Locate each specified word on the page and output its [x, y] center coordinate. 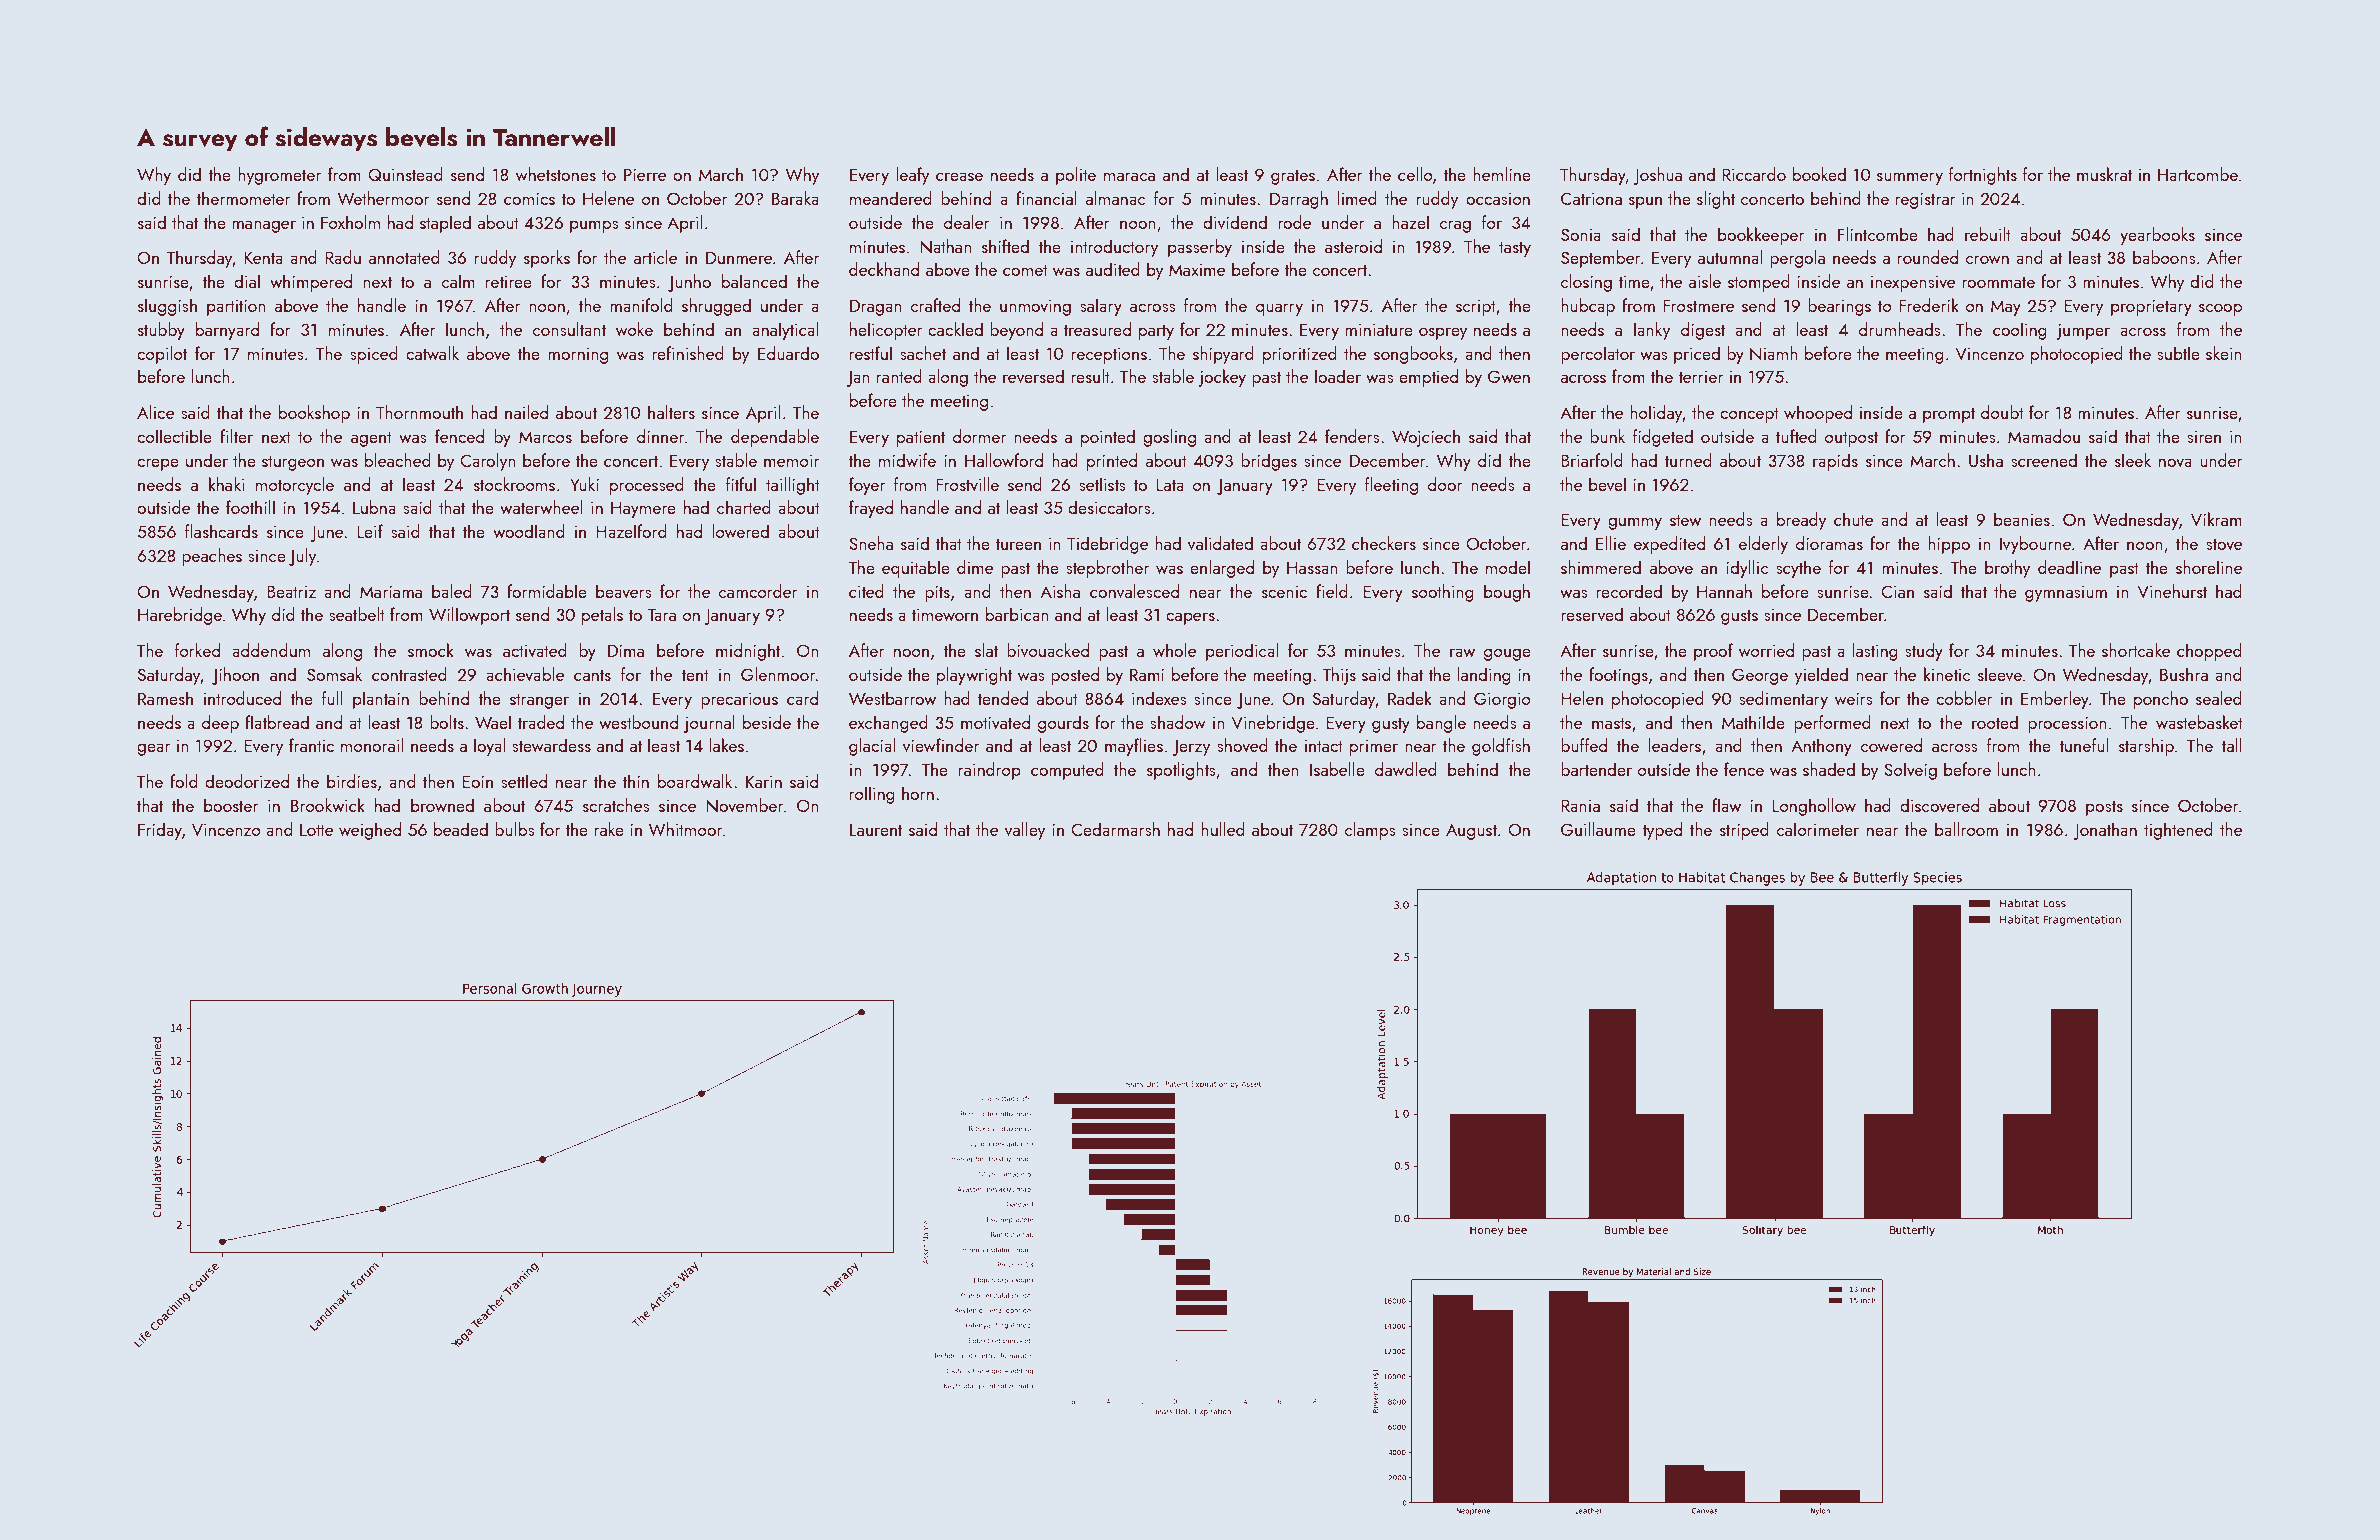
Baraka [795, 198]
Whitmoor [685, 829]
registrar [1926, 201]
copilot [162, 355]
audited [1113, 269]
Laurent [876, 829]
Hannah [1724, 591]
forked [197, 650]
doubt [2002, 412]
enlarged [1222, 569]
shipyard [1223, 355]
